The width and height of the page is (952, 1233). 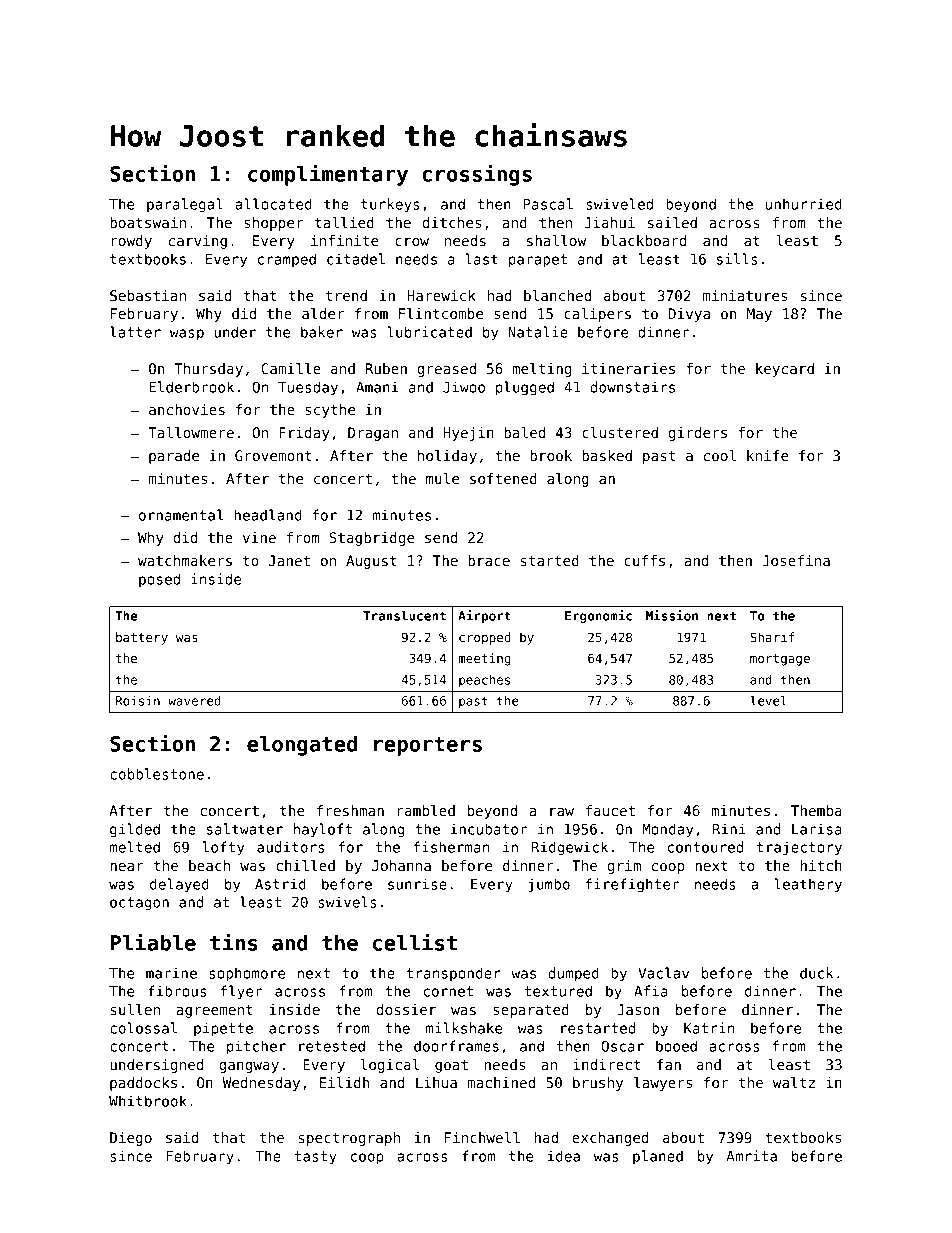 I want to click on Roisin, so click(x=138, y=701).
